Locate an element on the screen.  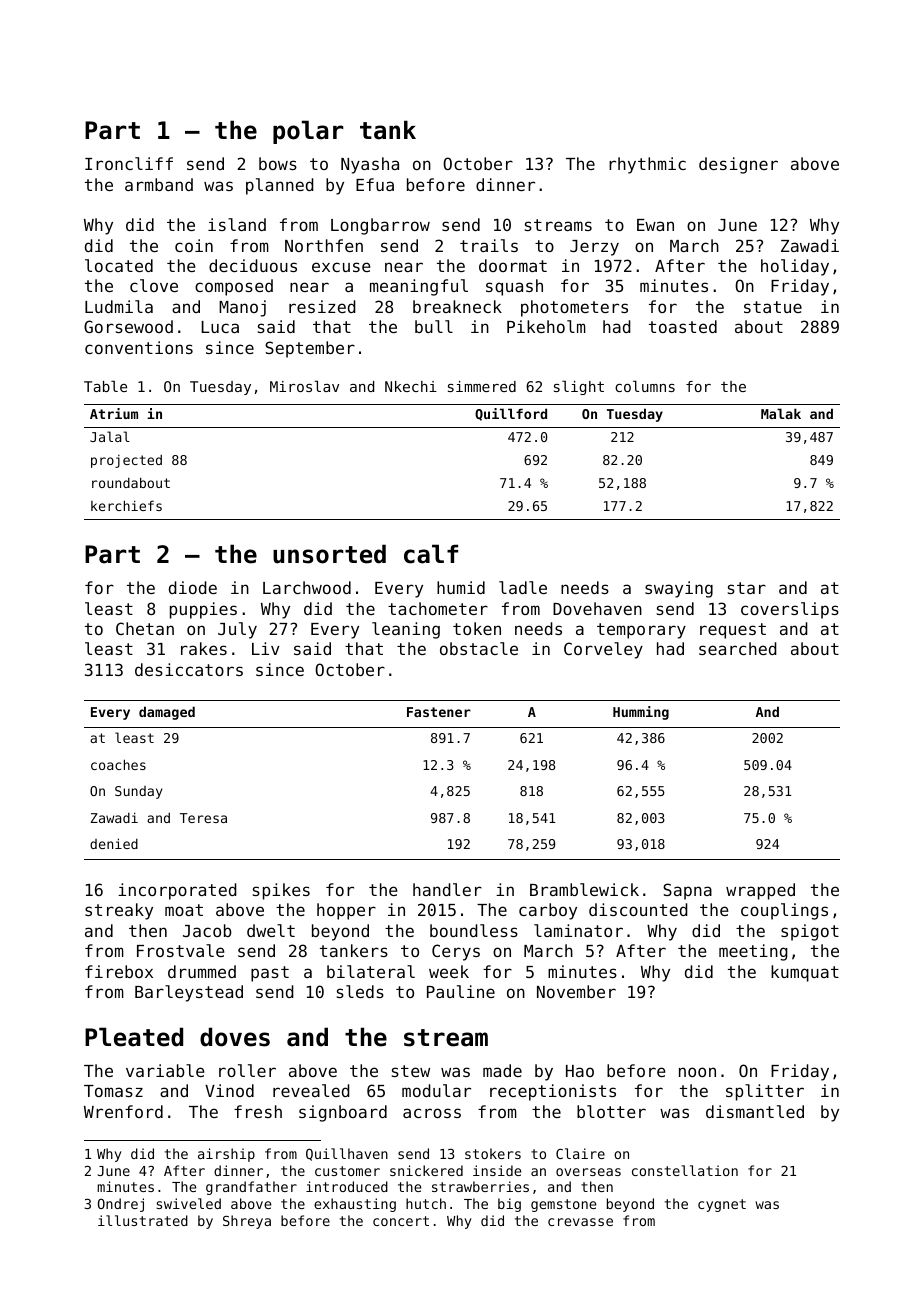
designer is located at coordinates (738, 165).
